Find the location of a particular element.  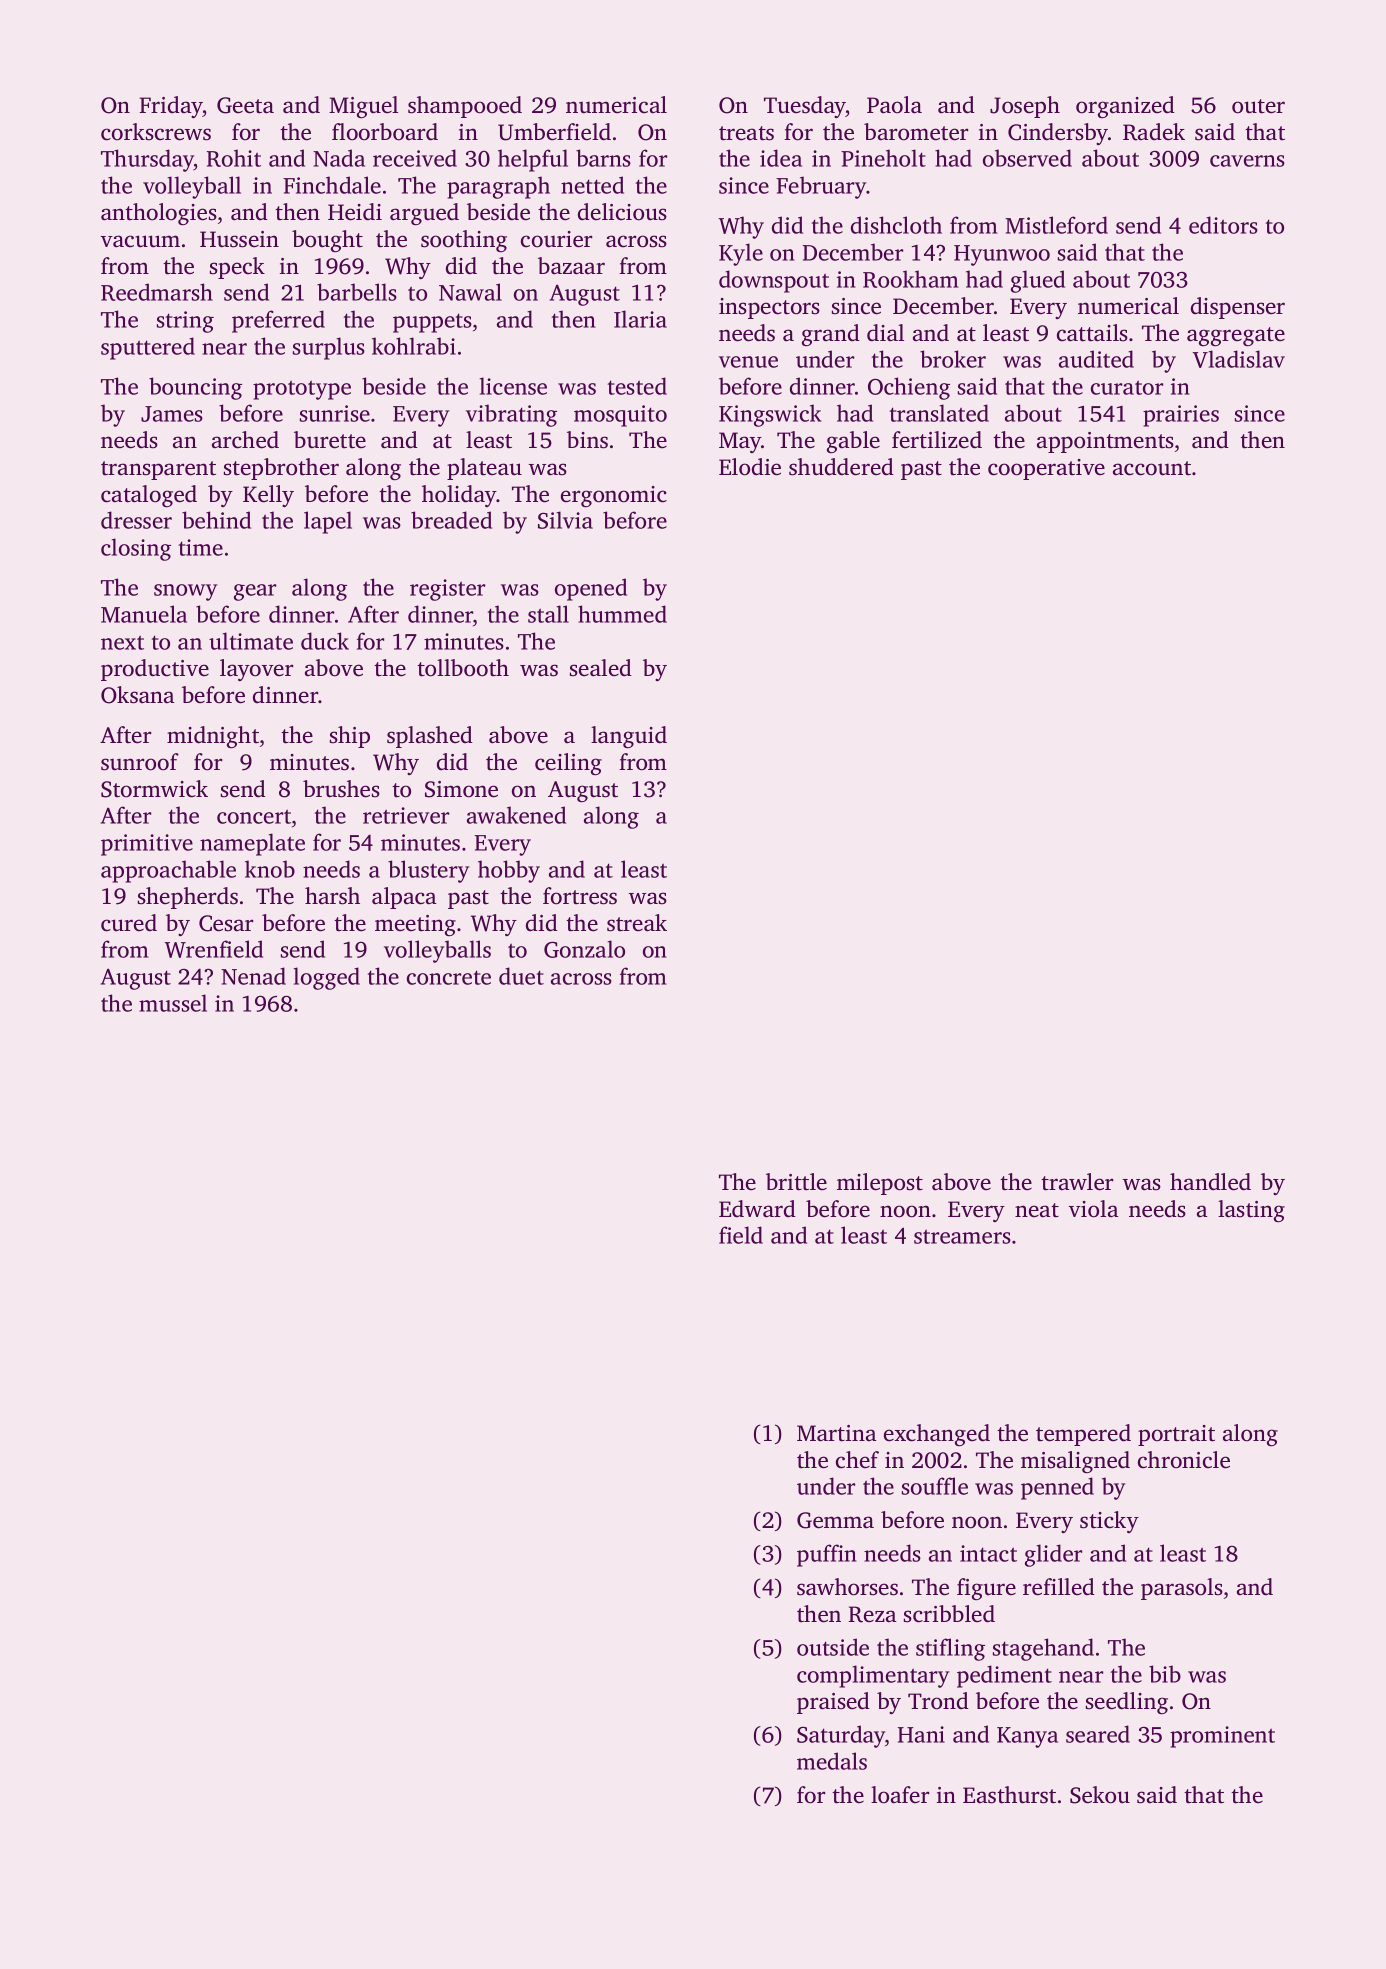

audited is located at coordinates (1096, 359).
